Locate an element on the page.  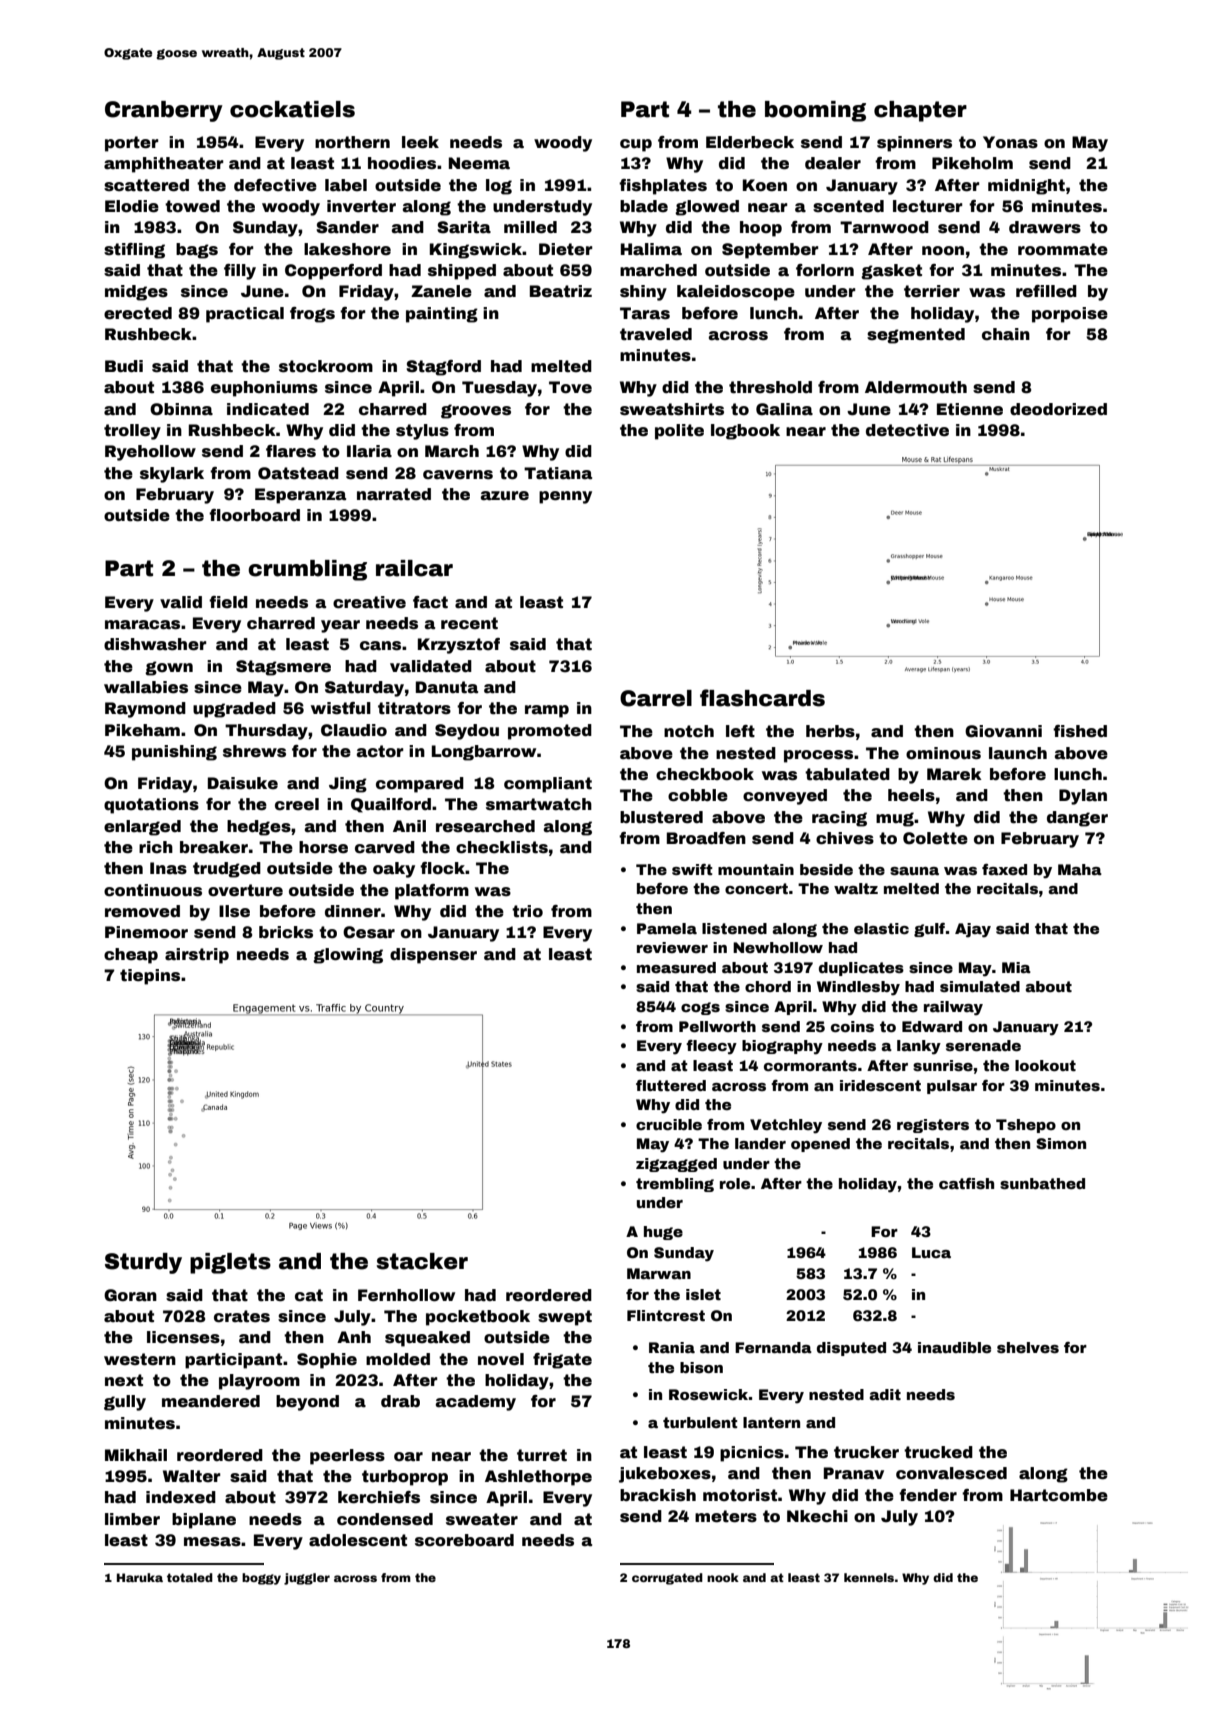
chapter is located at coordinates (920, 111).
